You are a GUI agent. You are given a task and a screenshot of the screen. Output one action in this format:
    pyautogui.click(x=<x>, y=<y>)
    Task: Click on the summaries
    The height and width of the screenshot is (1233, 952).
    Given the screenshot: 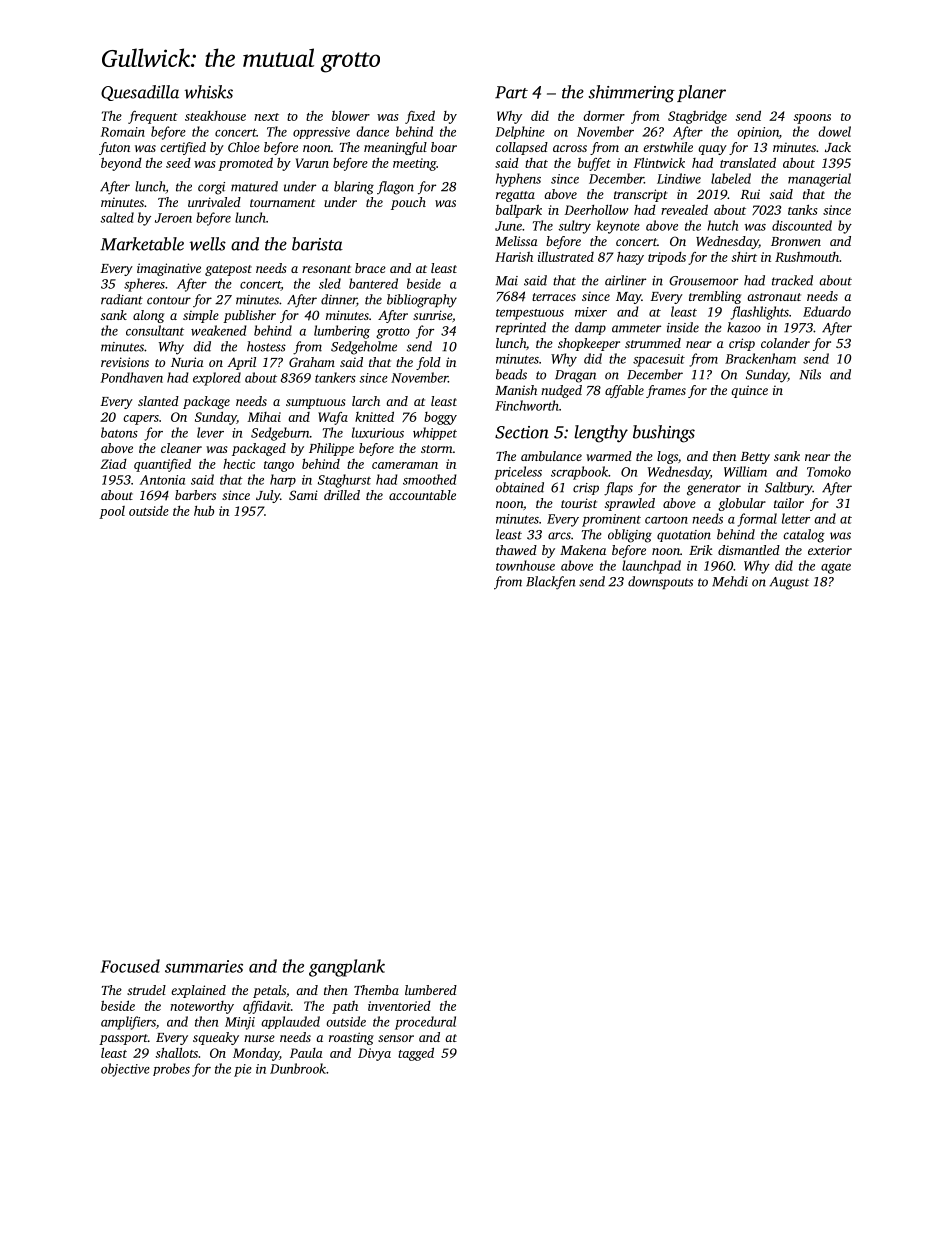 What is the action you would take?
    pyautogui.click(x=204, y=966)
